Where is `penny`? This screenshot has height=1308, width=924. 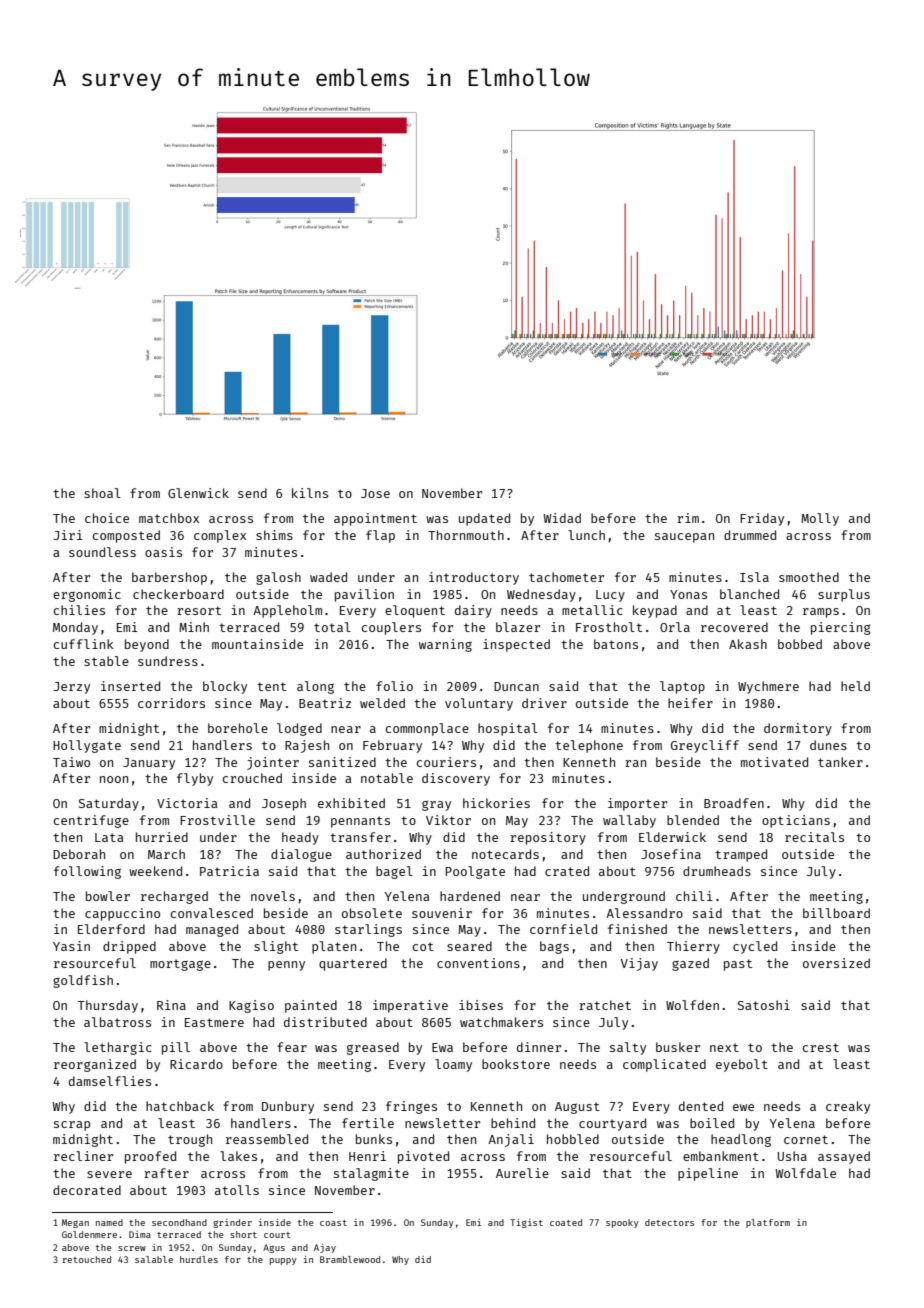 penny is located at coordinates (286, 966).
